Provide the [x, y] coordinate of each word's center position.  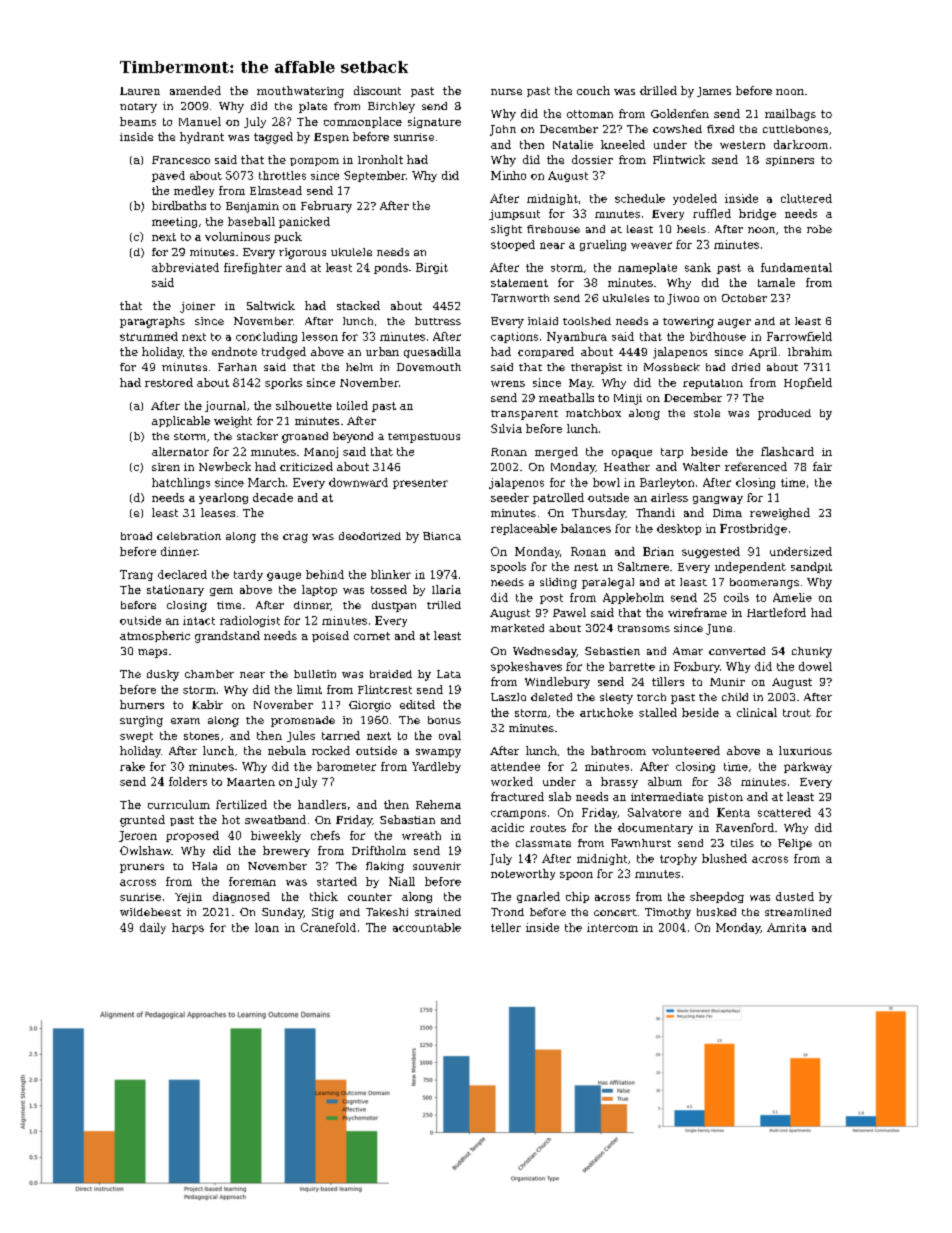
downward [358, 482]
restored [169, 382]
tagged [273, 138]
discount [377, 90]
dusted [795, 896]
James [714, 92]
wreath [421, 835]
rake [132, 766]
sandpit [811, 567]
